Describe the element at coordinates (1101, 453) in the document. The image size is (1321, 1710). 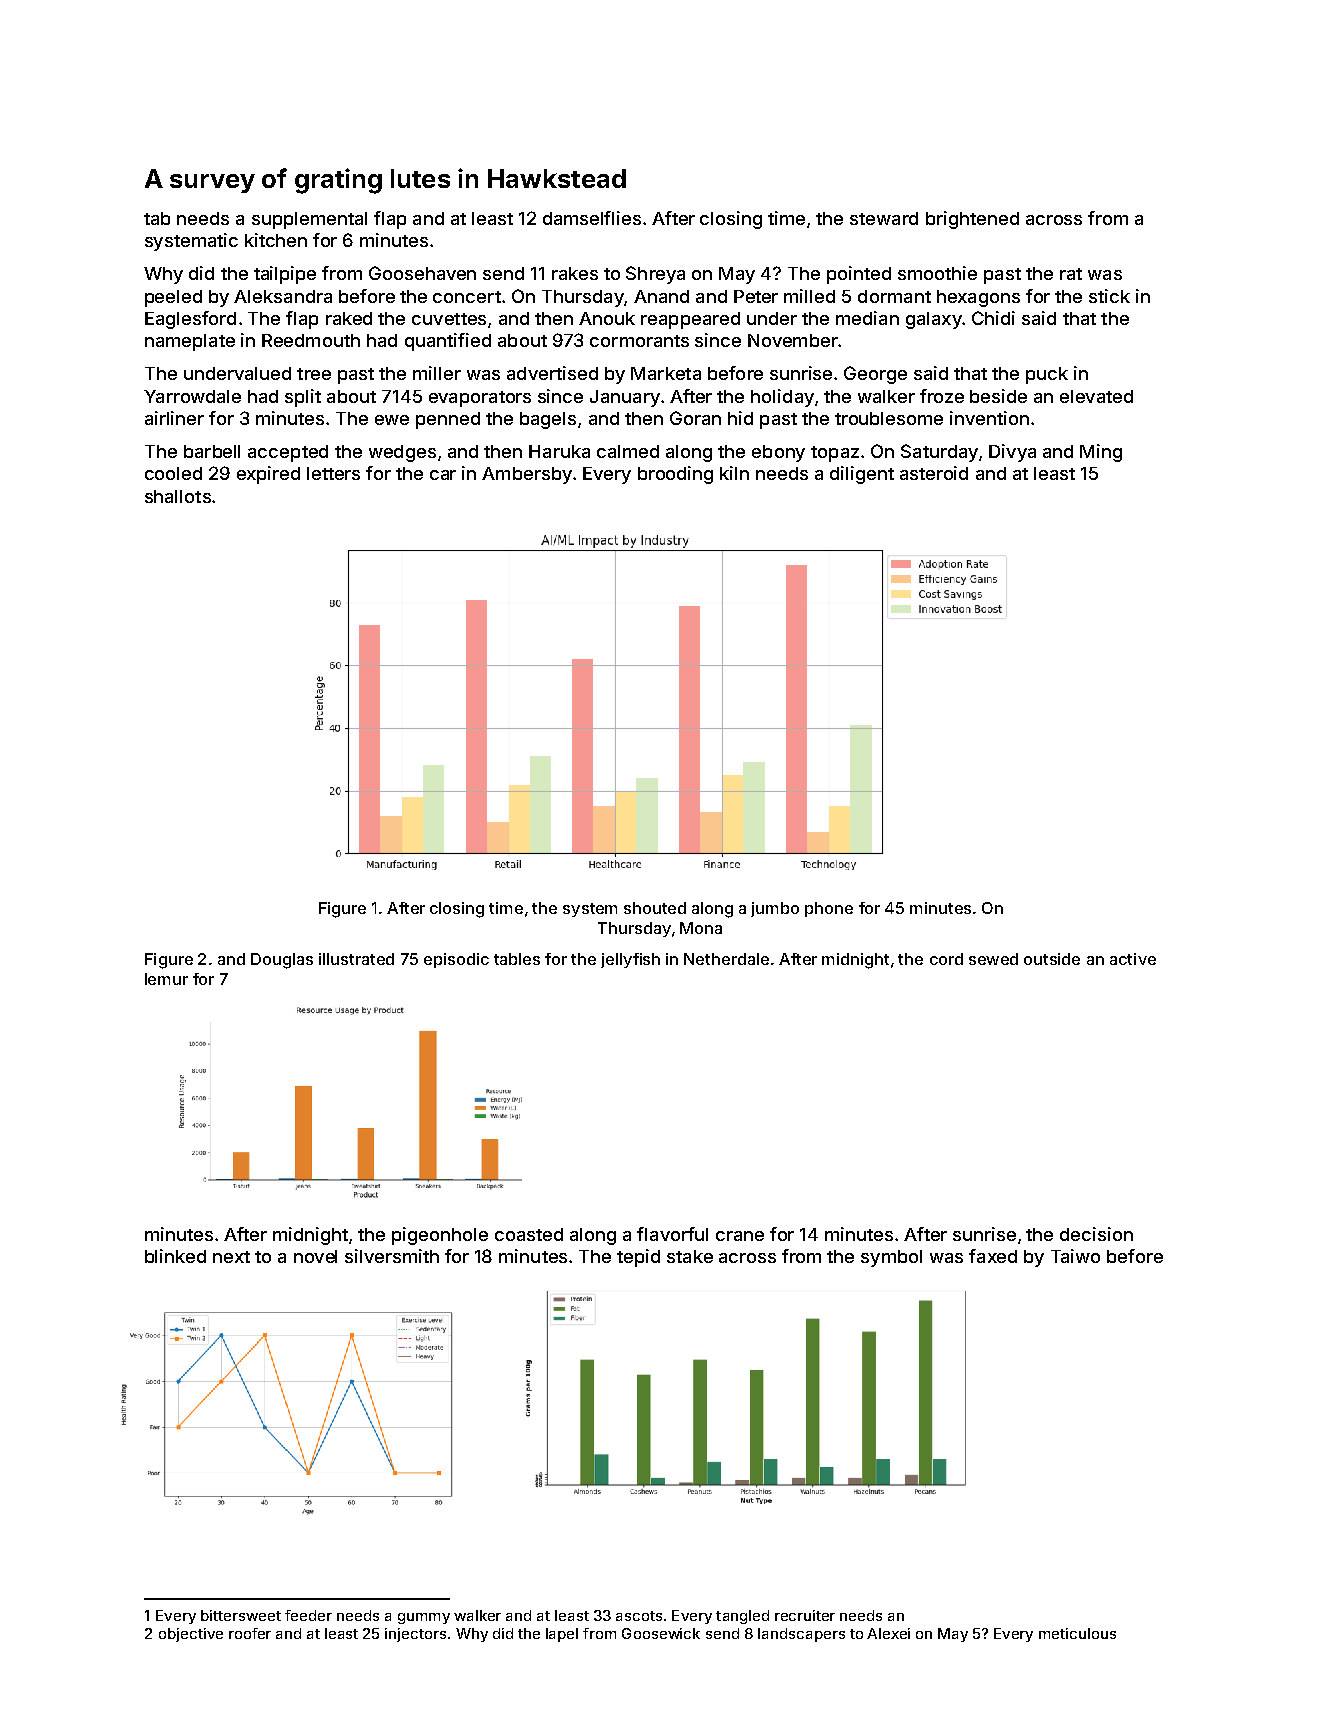
I see `Ming` at that location.
